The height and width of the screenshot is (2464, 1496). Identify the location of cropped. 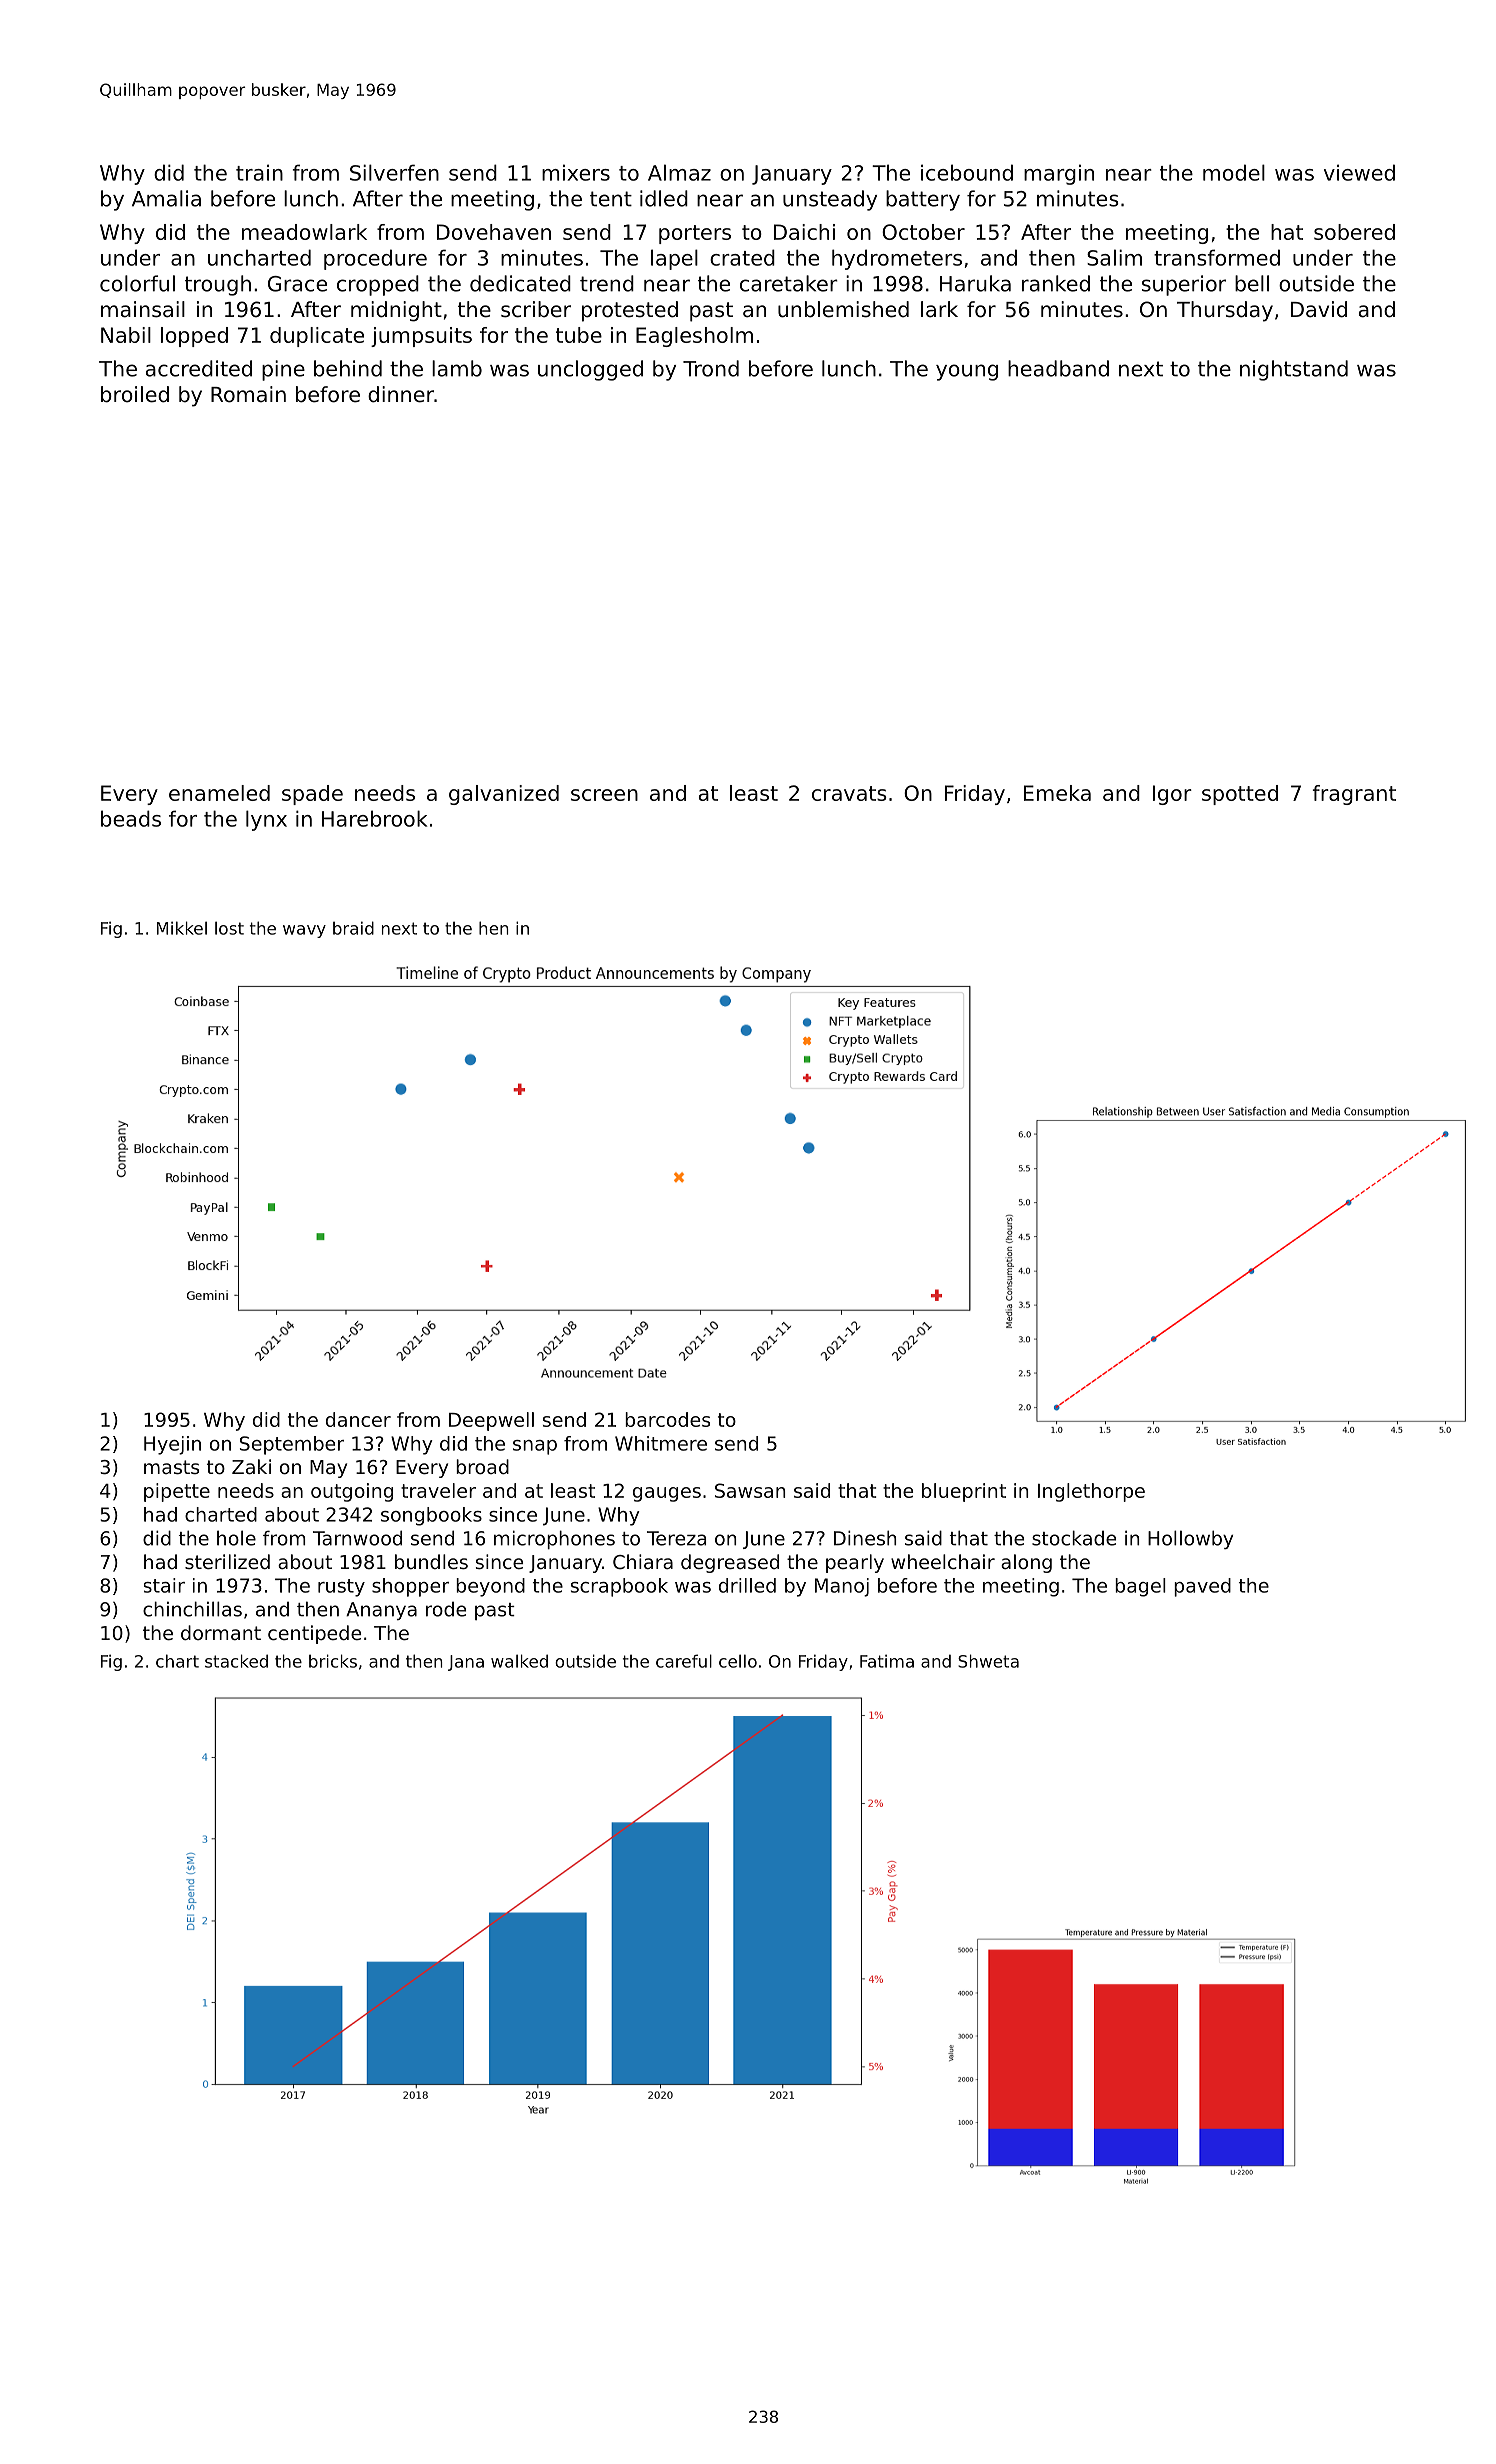
(378, 285).
